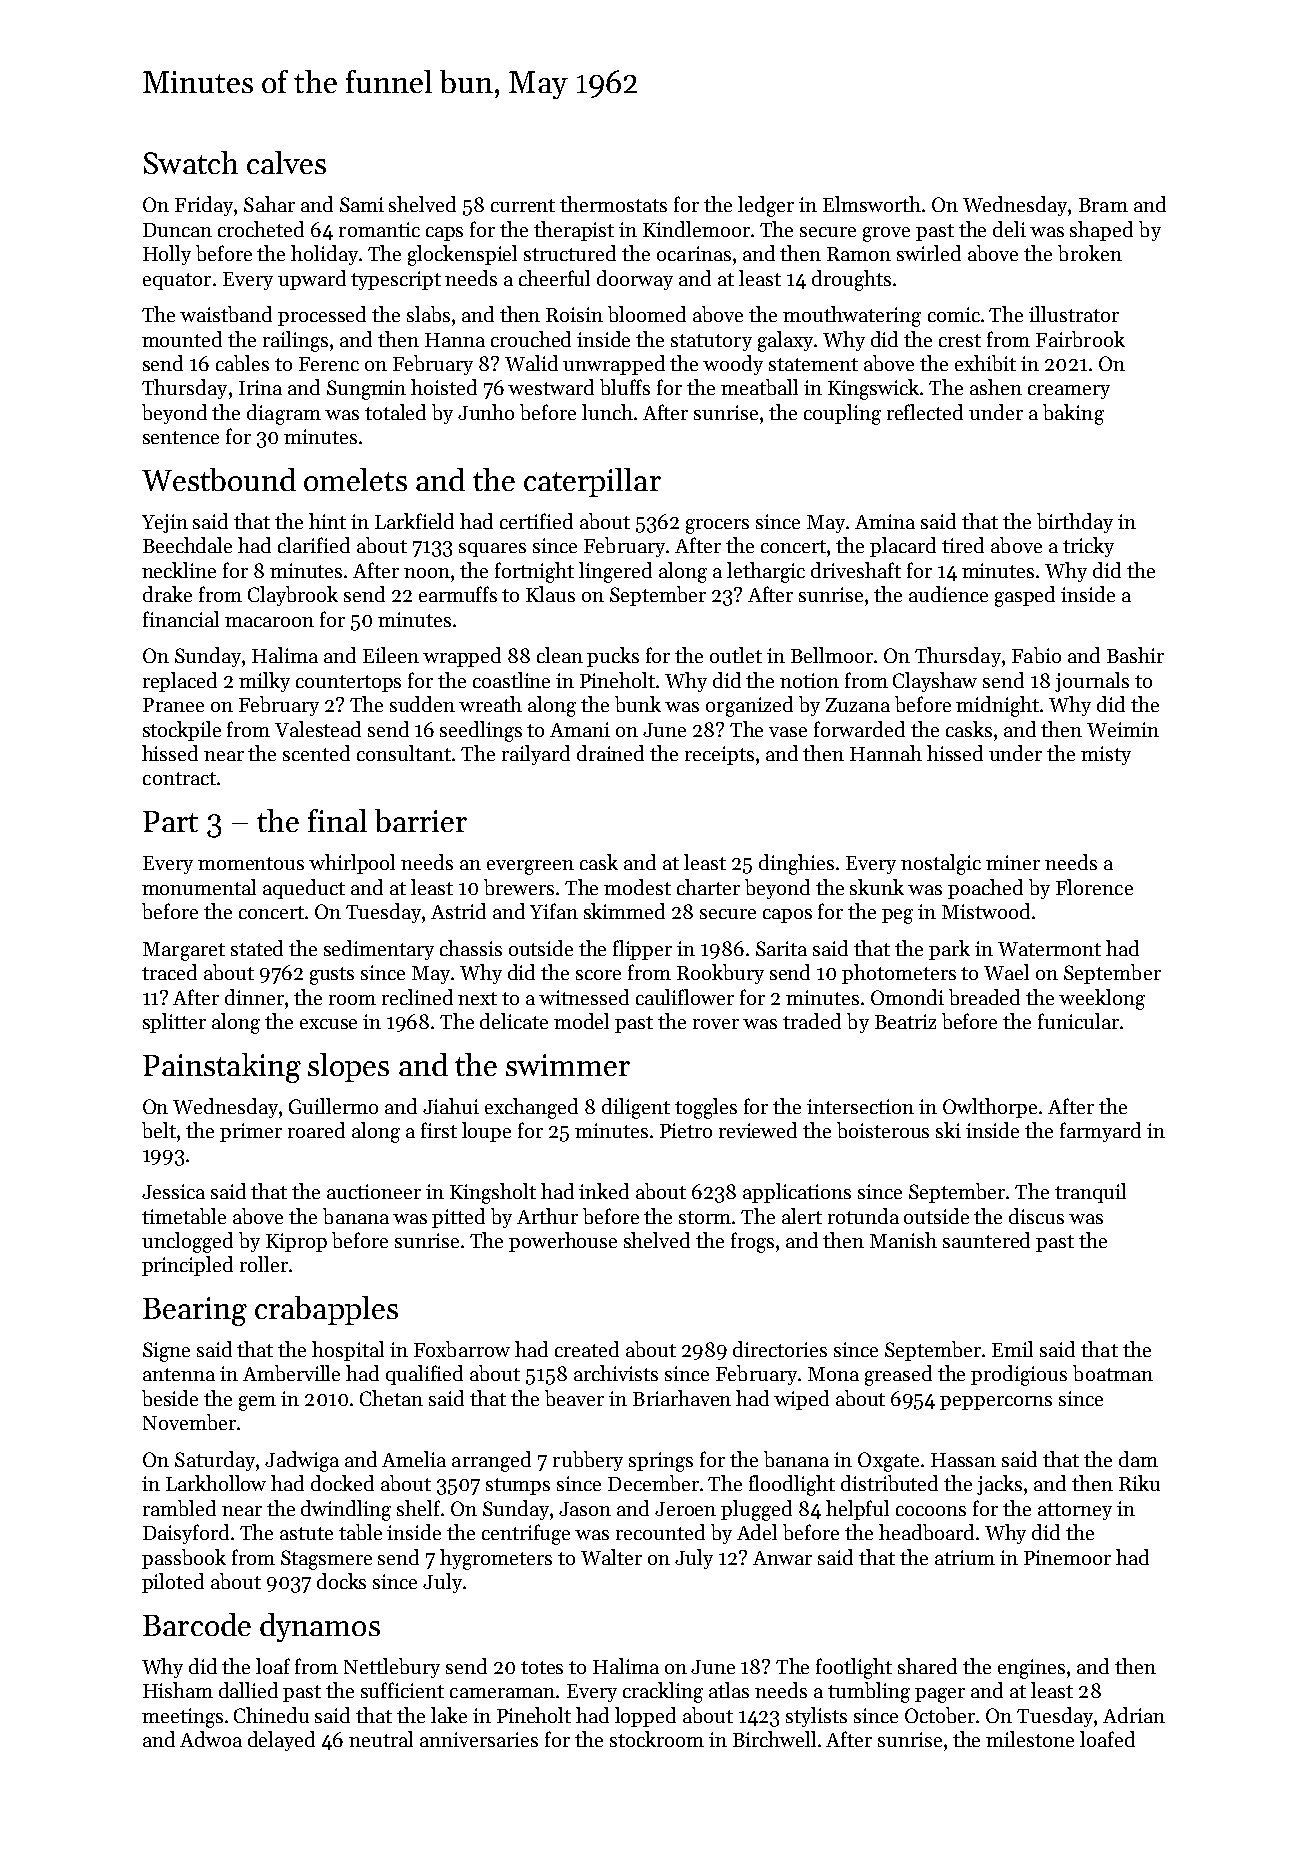 The height and width of the screenshot is (1853, 1310). What do you see at coordinates (526, 1534) in the screenshot?
I see `centrifuge` at bounding box center [526, 1534].
